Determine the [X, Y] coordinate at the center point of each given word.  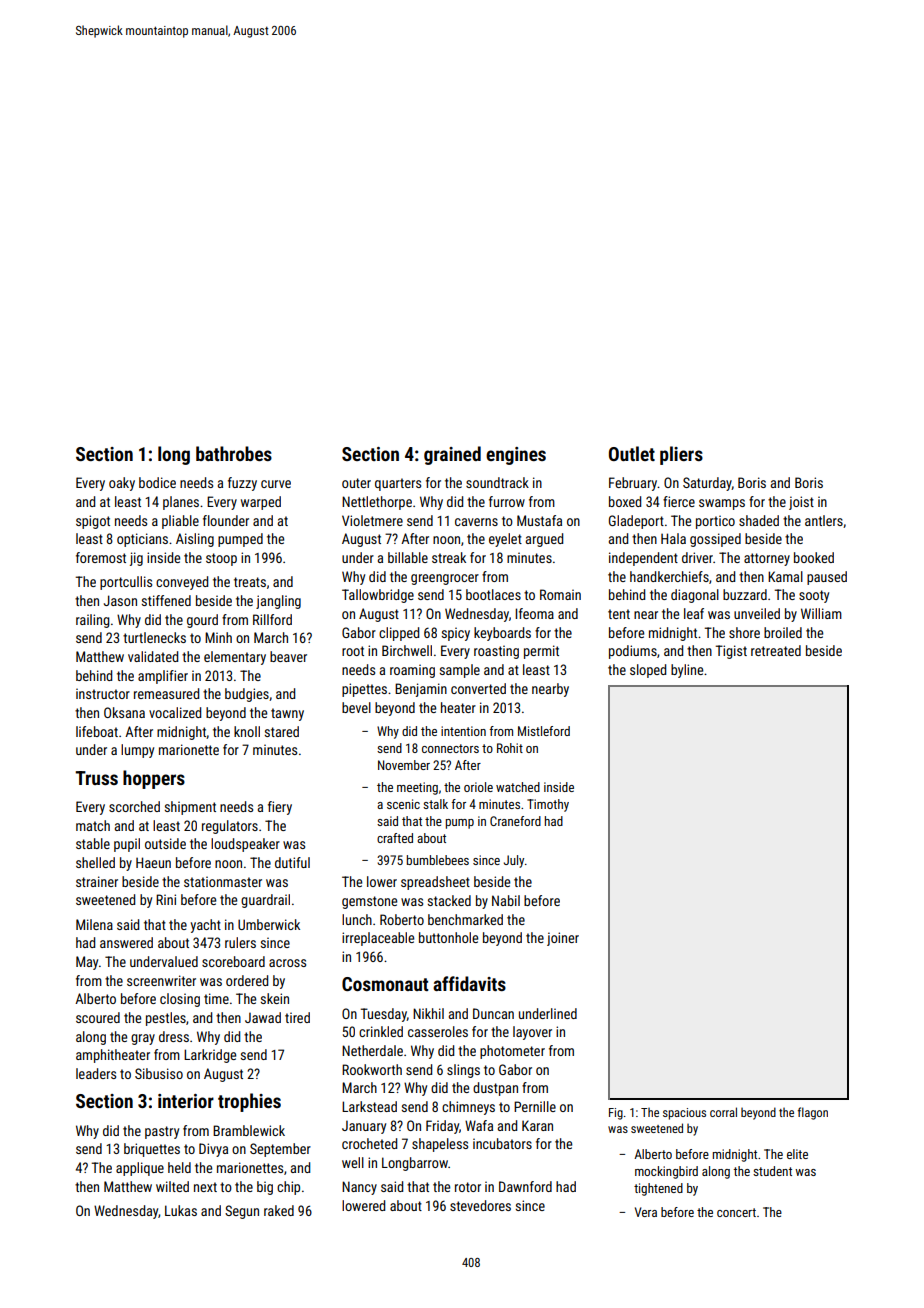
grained [452, 455]
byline [687, 671]
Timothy [548, 805]
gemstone [369, 902]
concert [736, 1212]
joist [801, 503]
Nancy [359, 1188]
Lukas [181, 1210]
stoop [221, 559]
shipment [190, 808]
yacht [206, 926]
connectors [450, 748]
